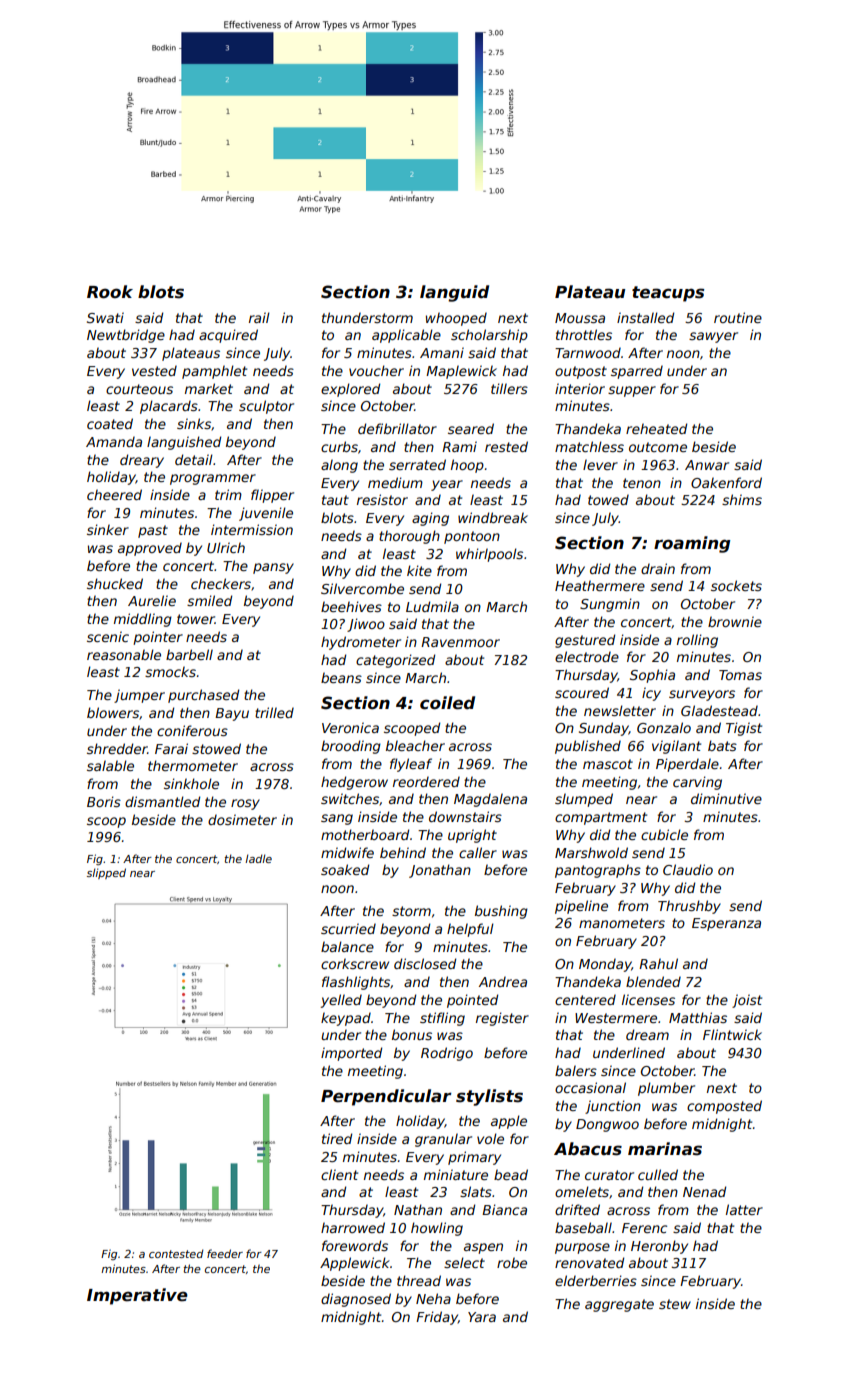  Describe the element at coordinates (110, 765) in the screenshot. I see `salable` at that location.
